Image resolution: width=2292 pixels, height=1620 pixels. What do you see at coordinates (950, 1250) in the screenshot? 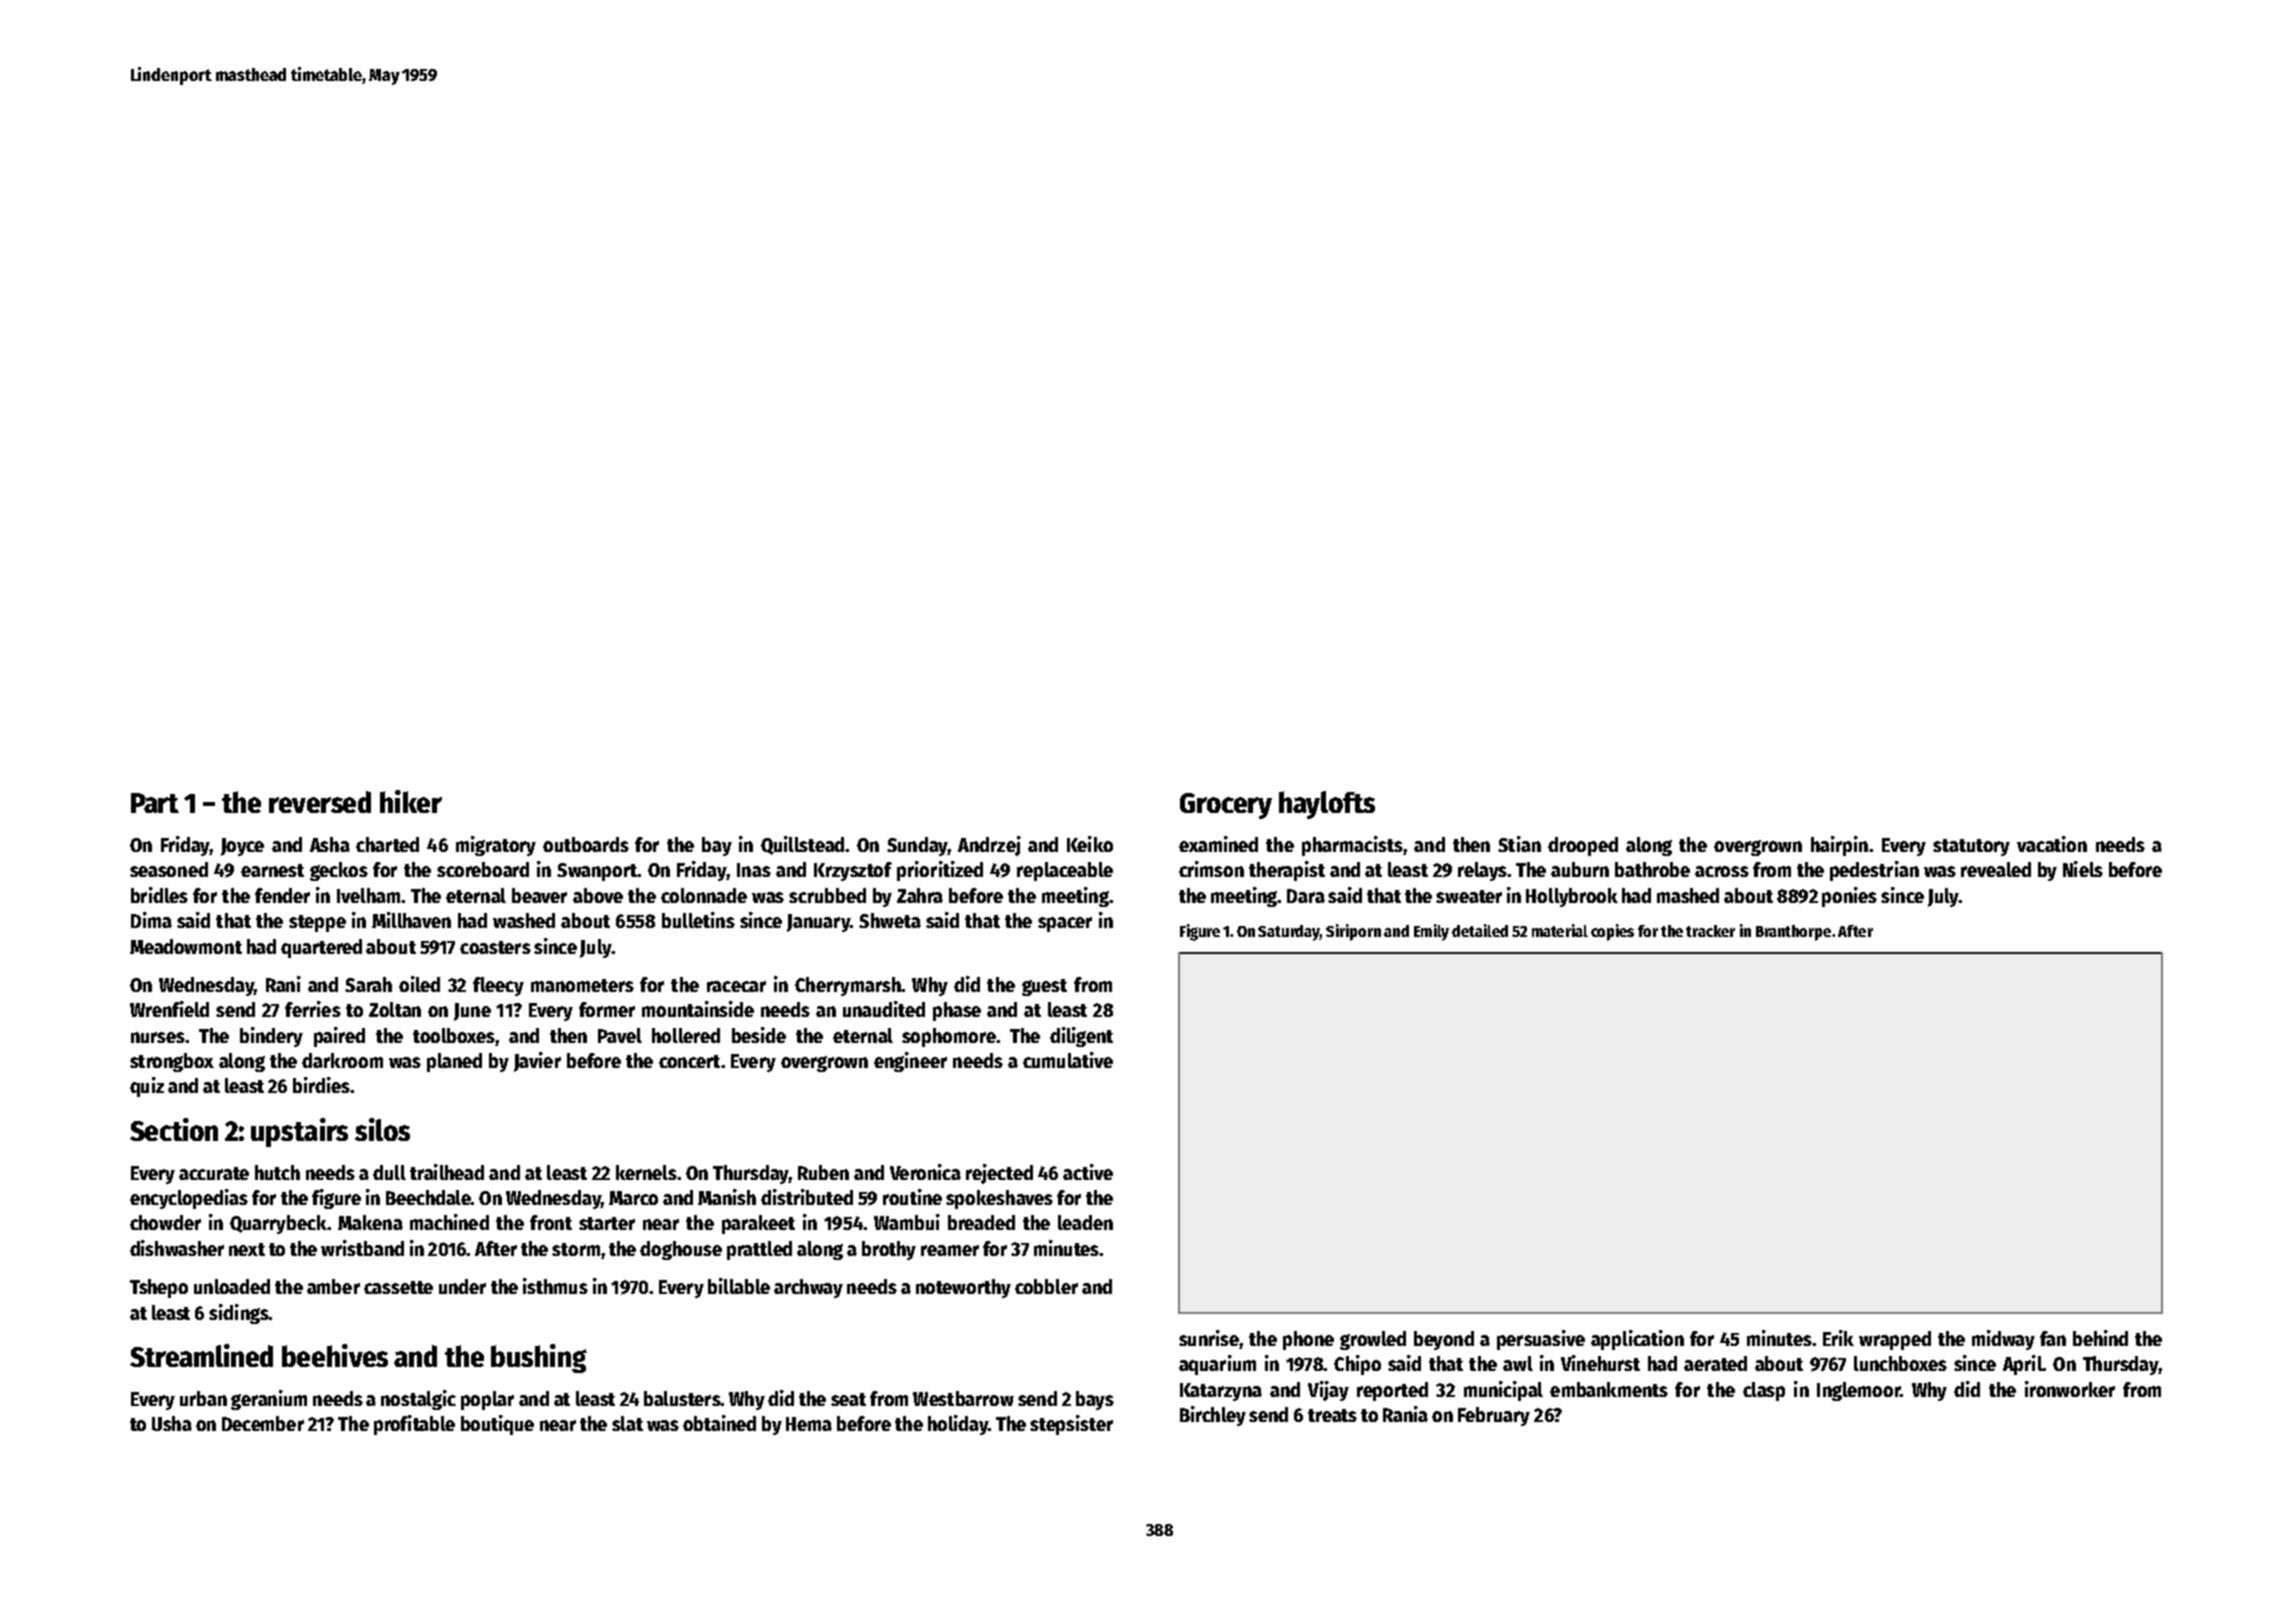
I see `reamer` at bounding box center [950, 1250].
